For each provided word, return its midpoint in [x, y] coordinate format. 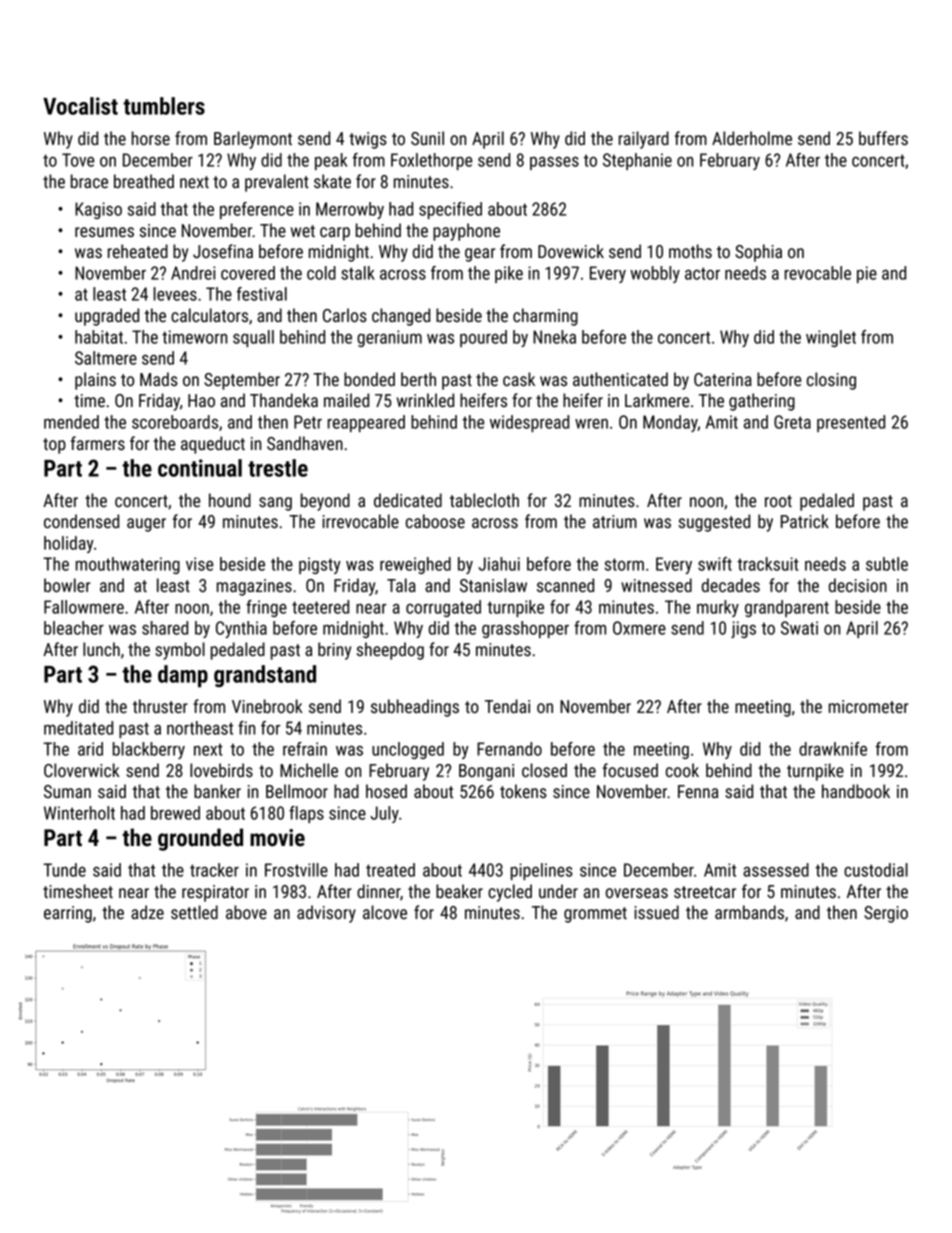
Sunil [427, 138]
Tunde [64, 870]
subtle [887, 564]
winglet [831, 338]
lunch [101, 649]
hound [230, 500]
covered [248, 273]
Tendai [507, 706]
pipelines [542, 871]
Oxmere [639, 628]
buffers [883, 138]
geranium [389, 338]
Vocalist [80, 106]
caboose [435, 521]
